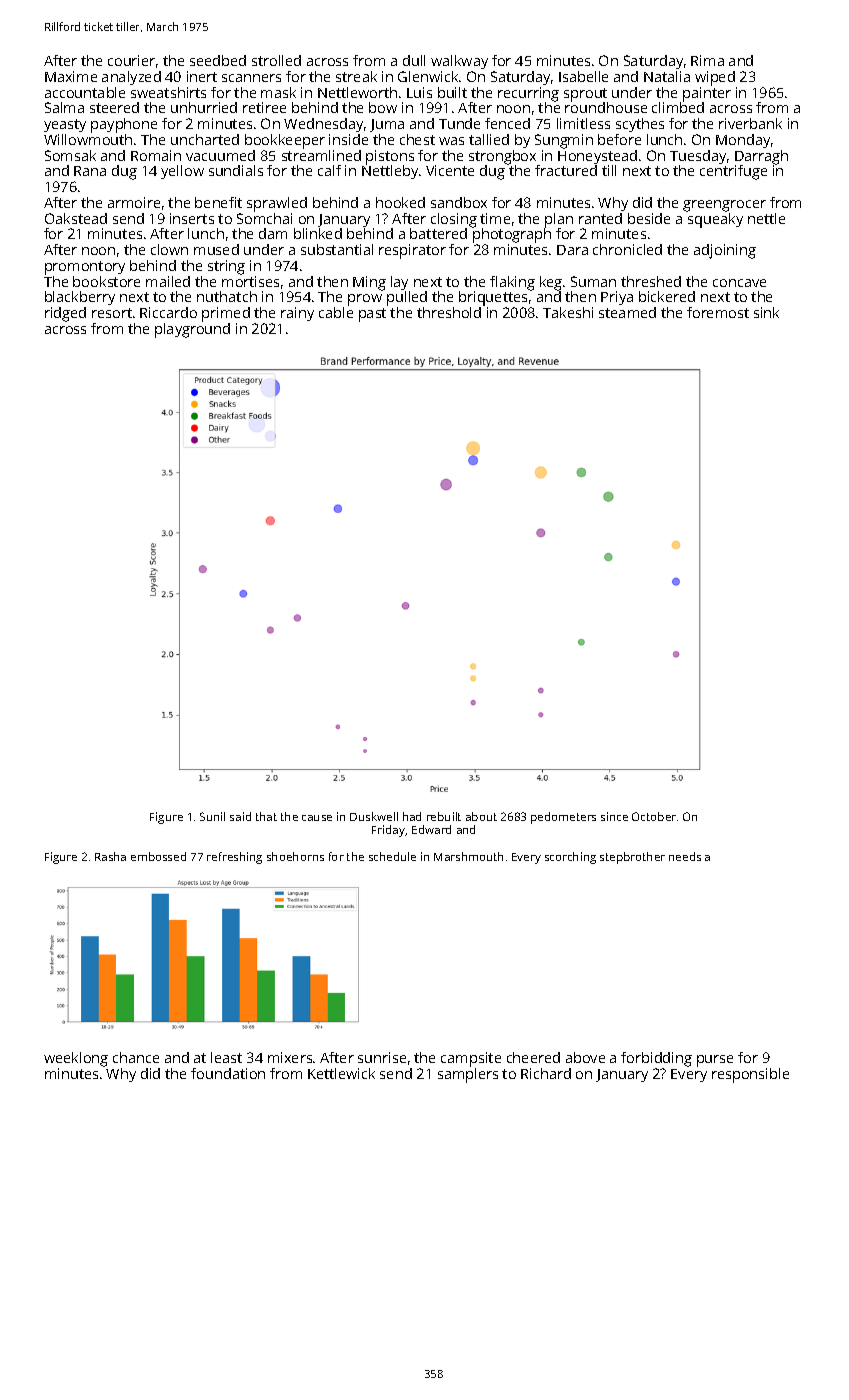 The height and width of the screenshot is (1400, 849). I want to click on resort, so click(112, 313).
